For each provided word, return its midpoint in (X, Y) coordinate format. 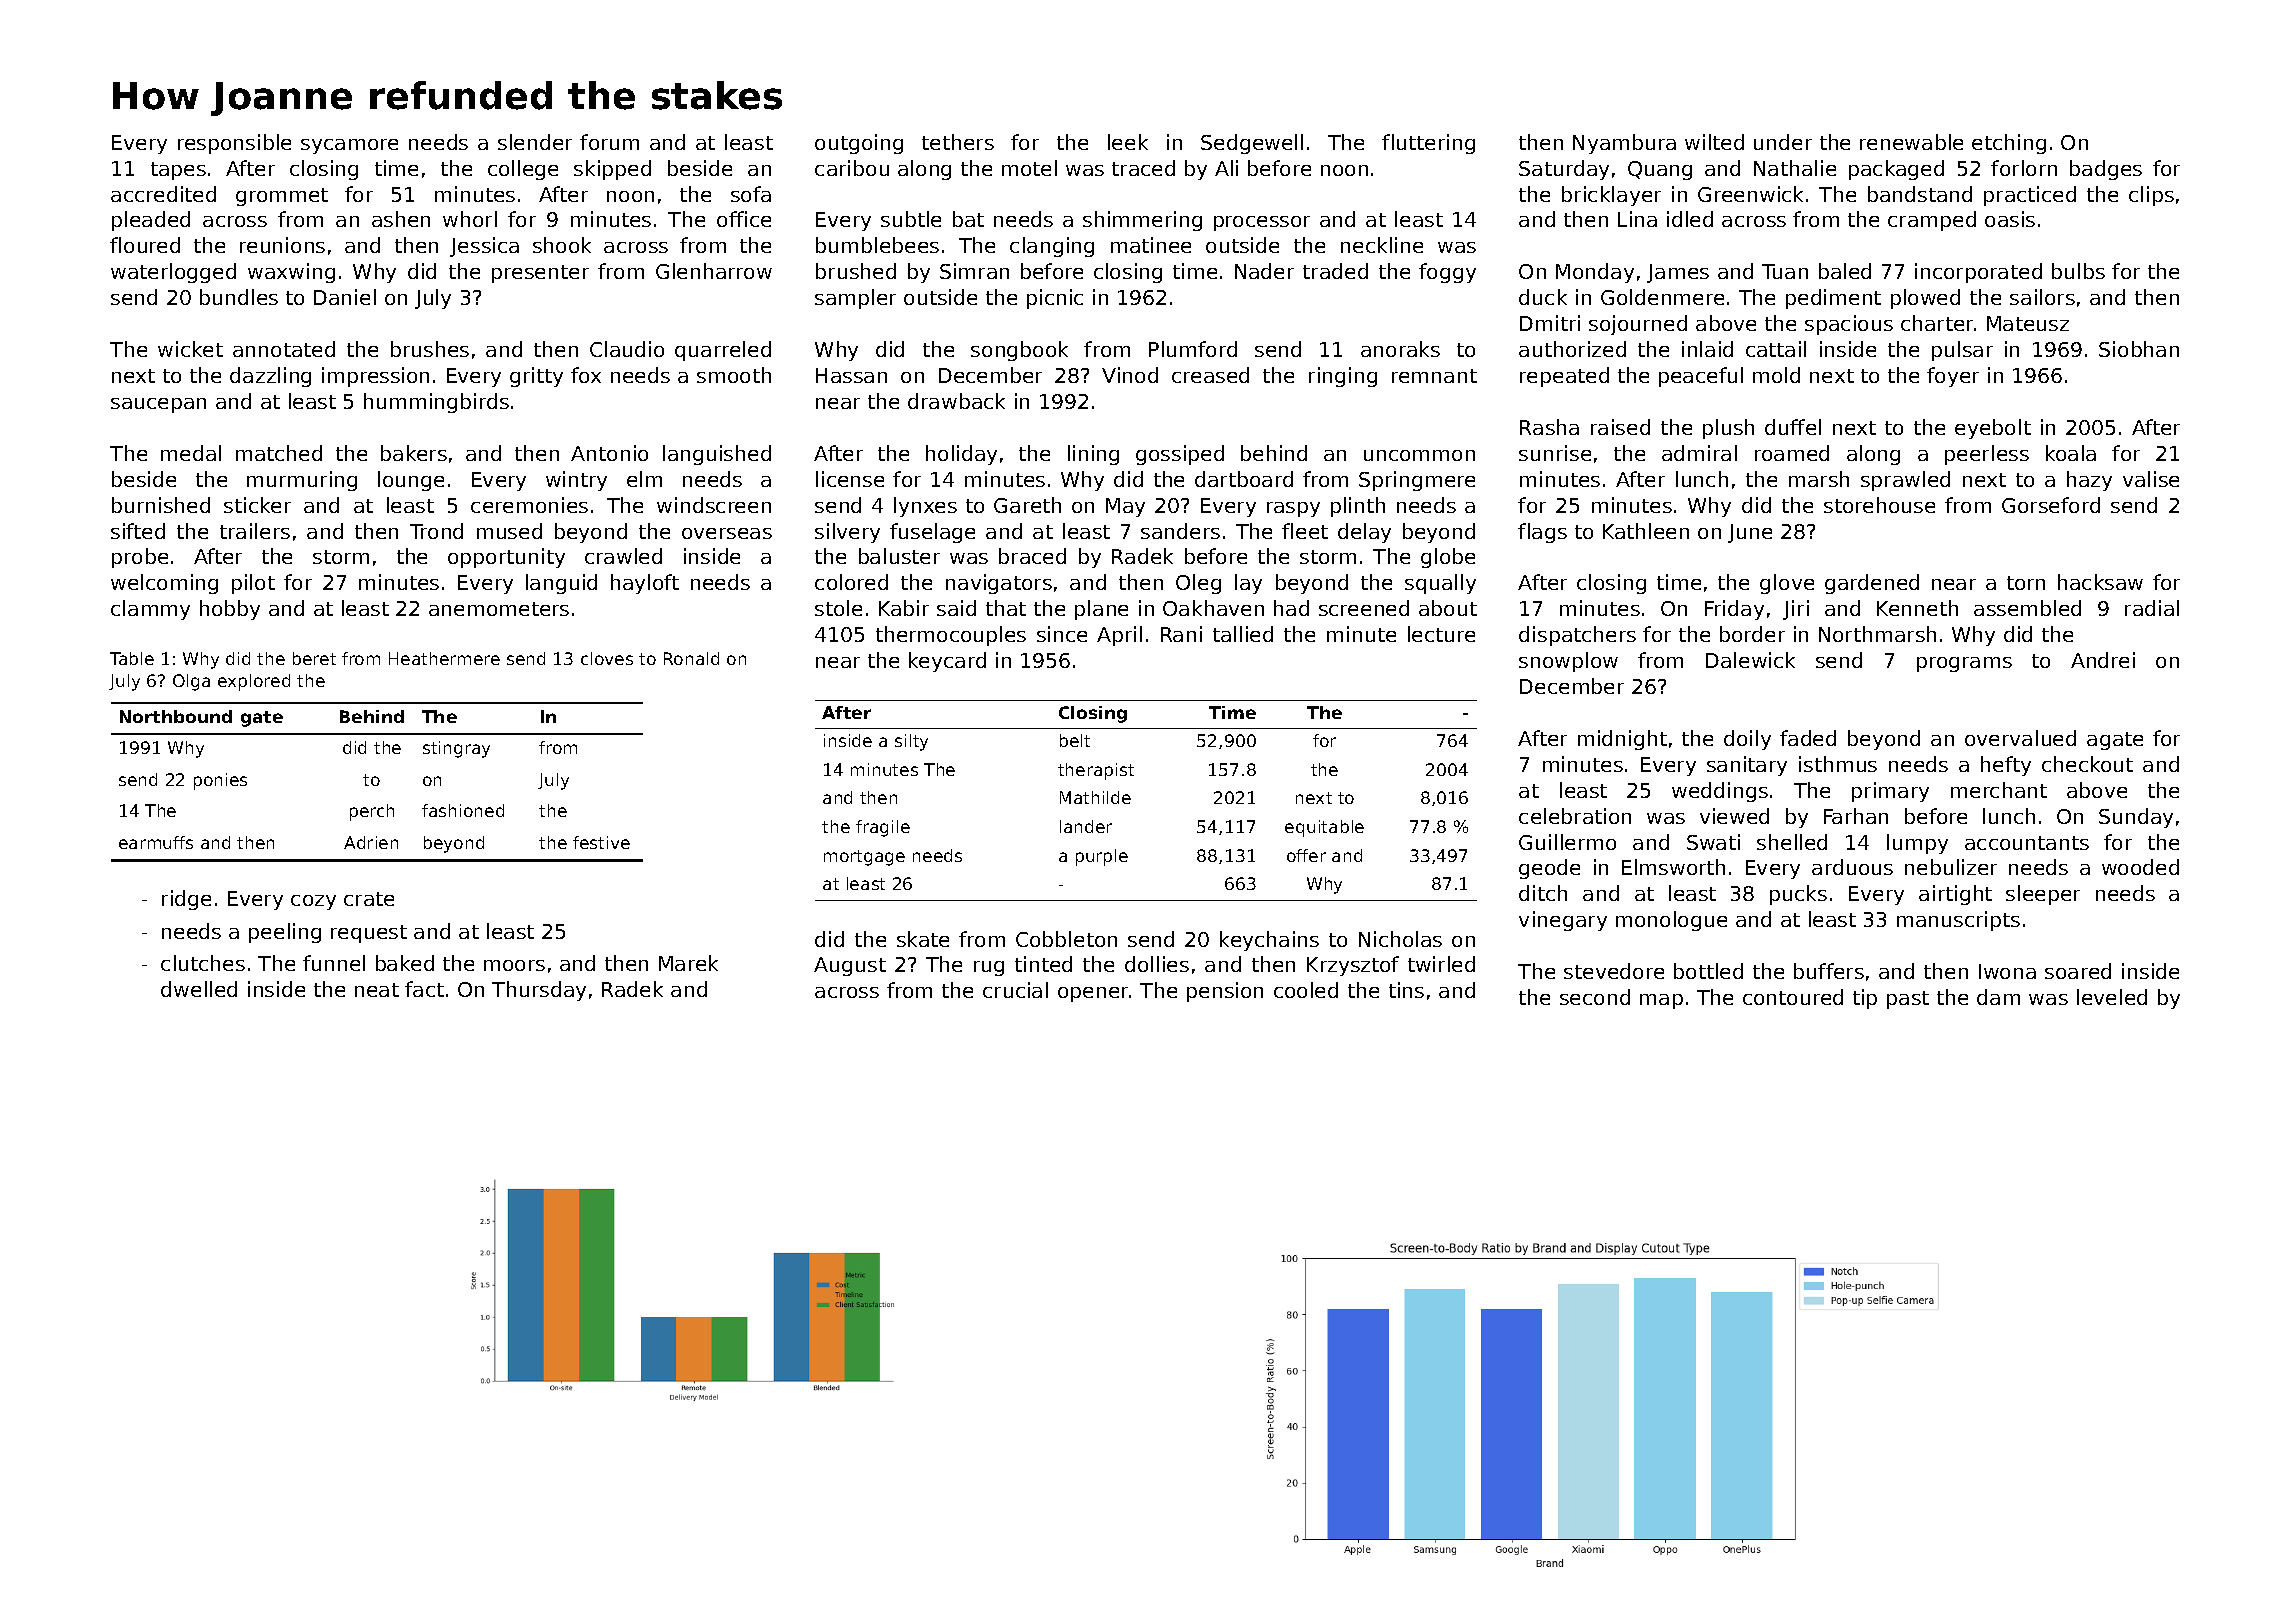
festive (601, 842)
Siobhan (2139, 349)
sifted (138, 531)
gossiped (1180, 455)
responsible (234, 144)
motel (1029, 168)
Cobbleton (1066, 939)
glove (1787, 584)
